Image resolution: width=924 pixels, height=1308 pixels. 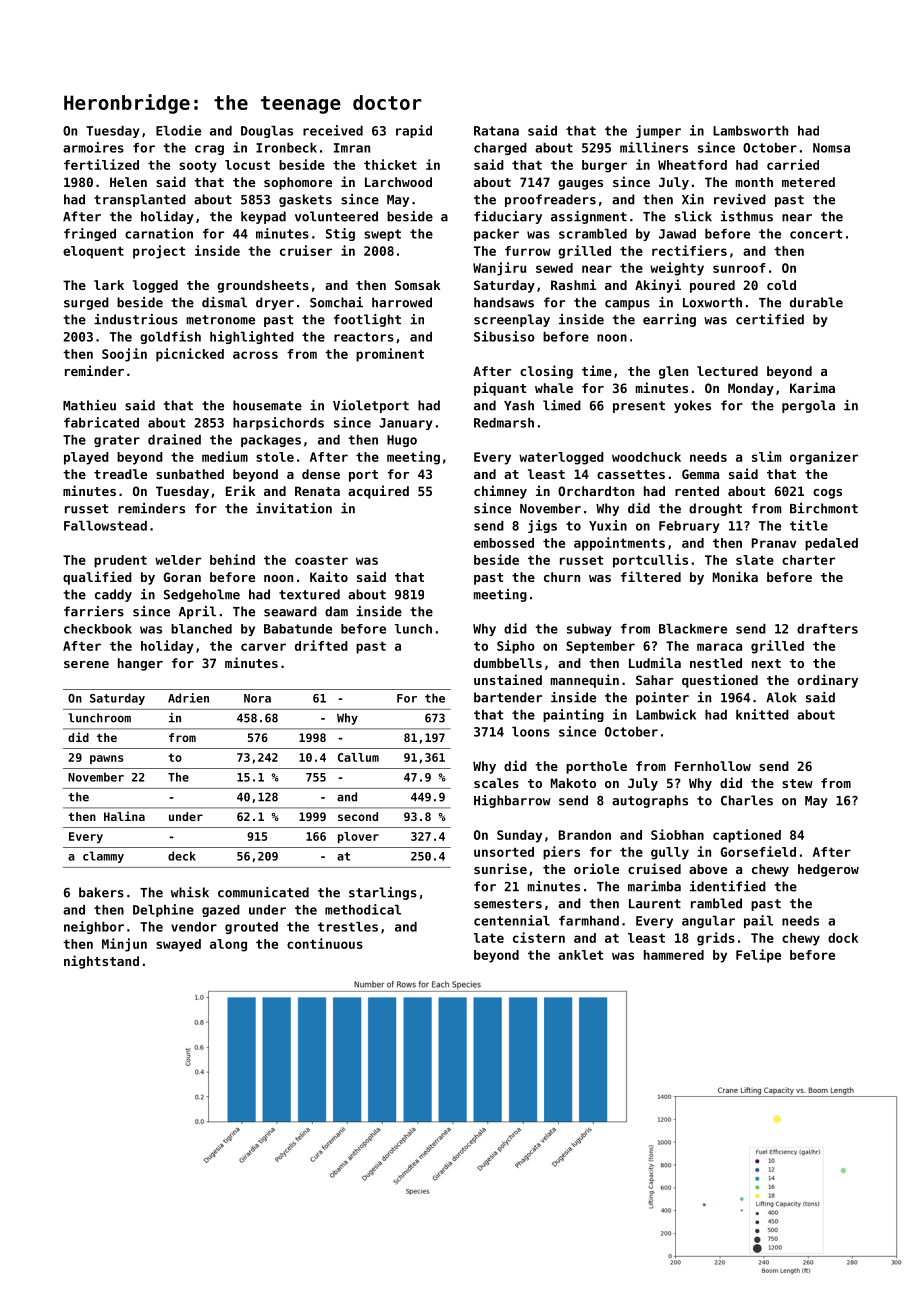 What do you see at coordinates (117, 441) in the screenshot?
I see `grater` at bounding box center [117, 441].
